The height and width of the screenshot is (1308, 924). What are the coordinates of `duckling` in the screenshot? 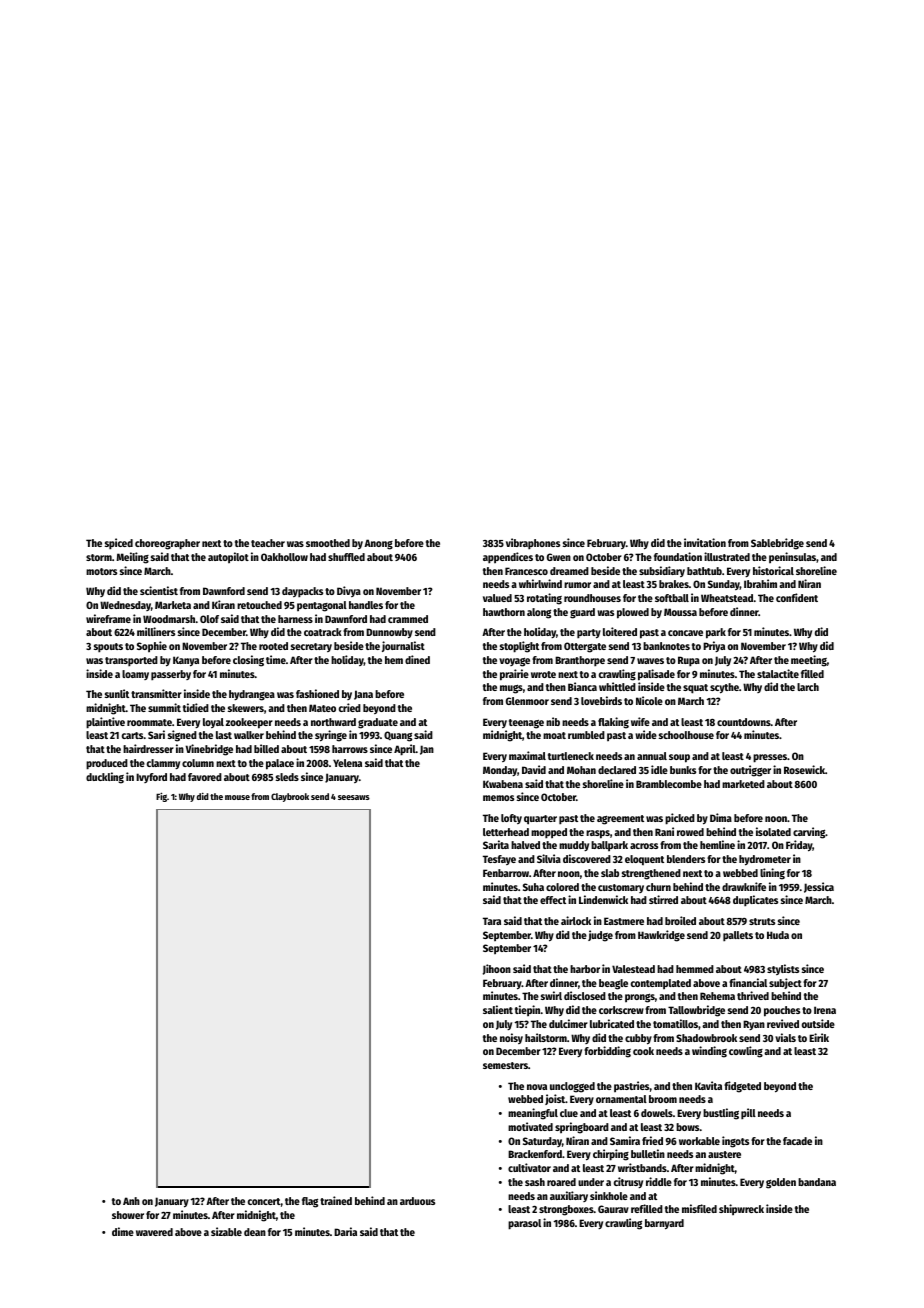 It's located at (105, 778).
